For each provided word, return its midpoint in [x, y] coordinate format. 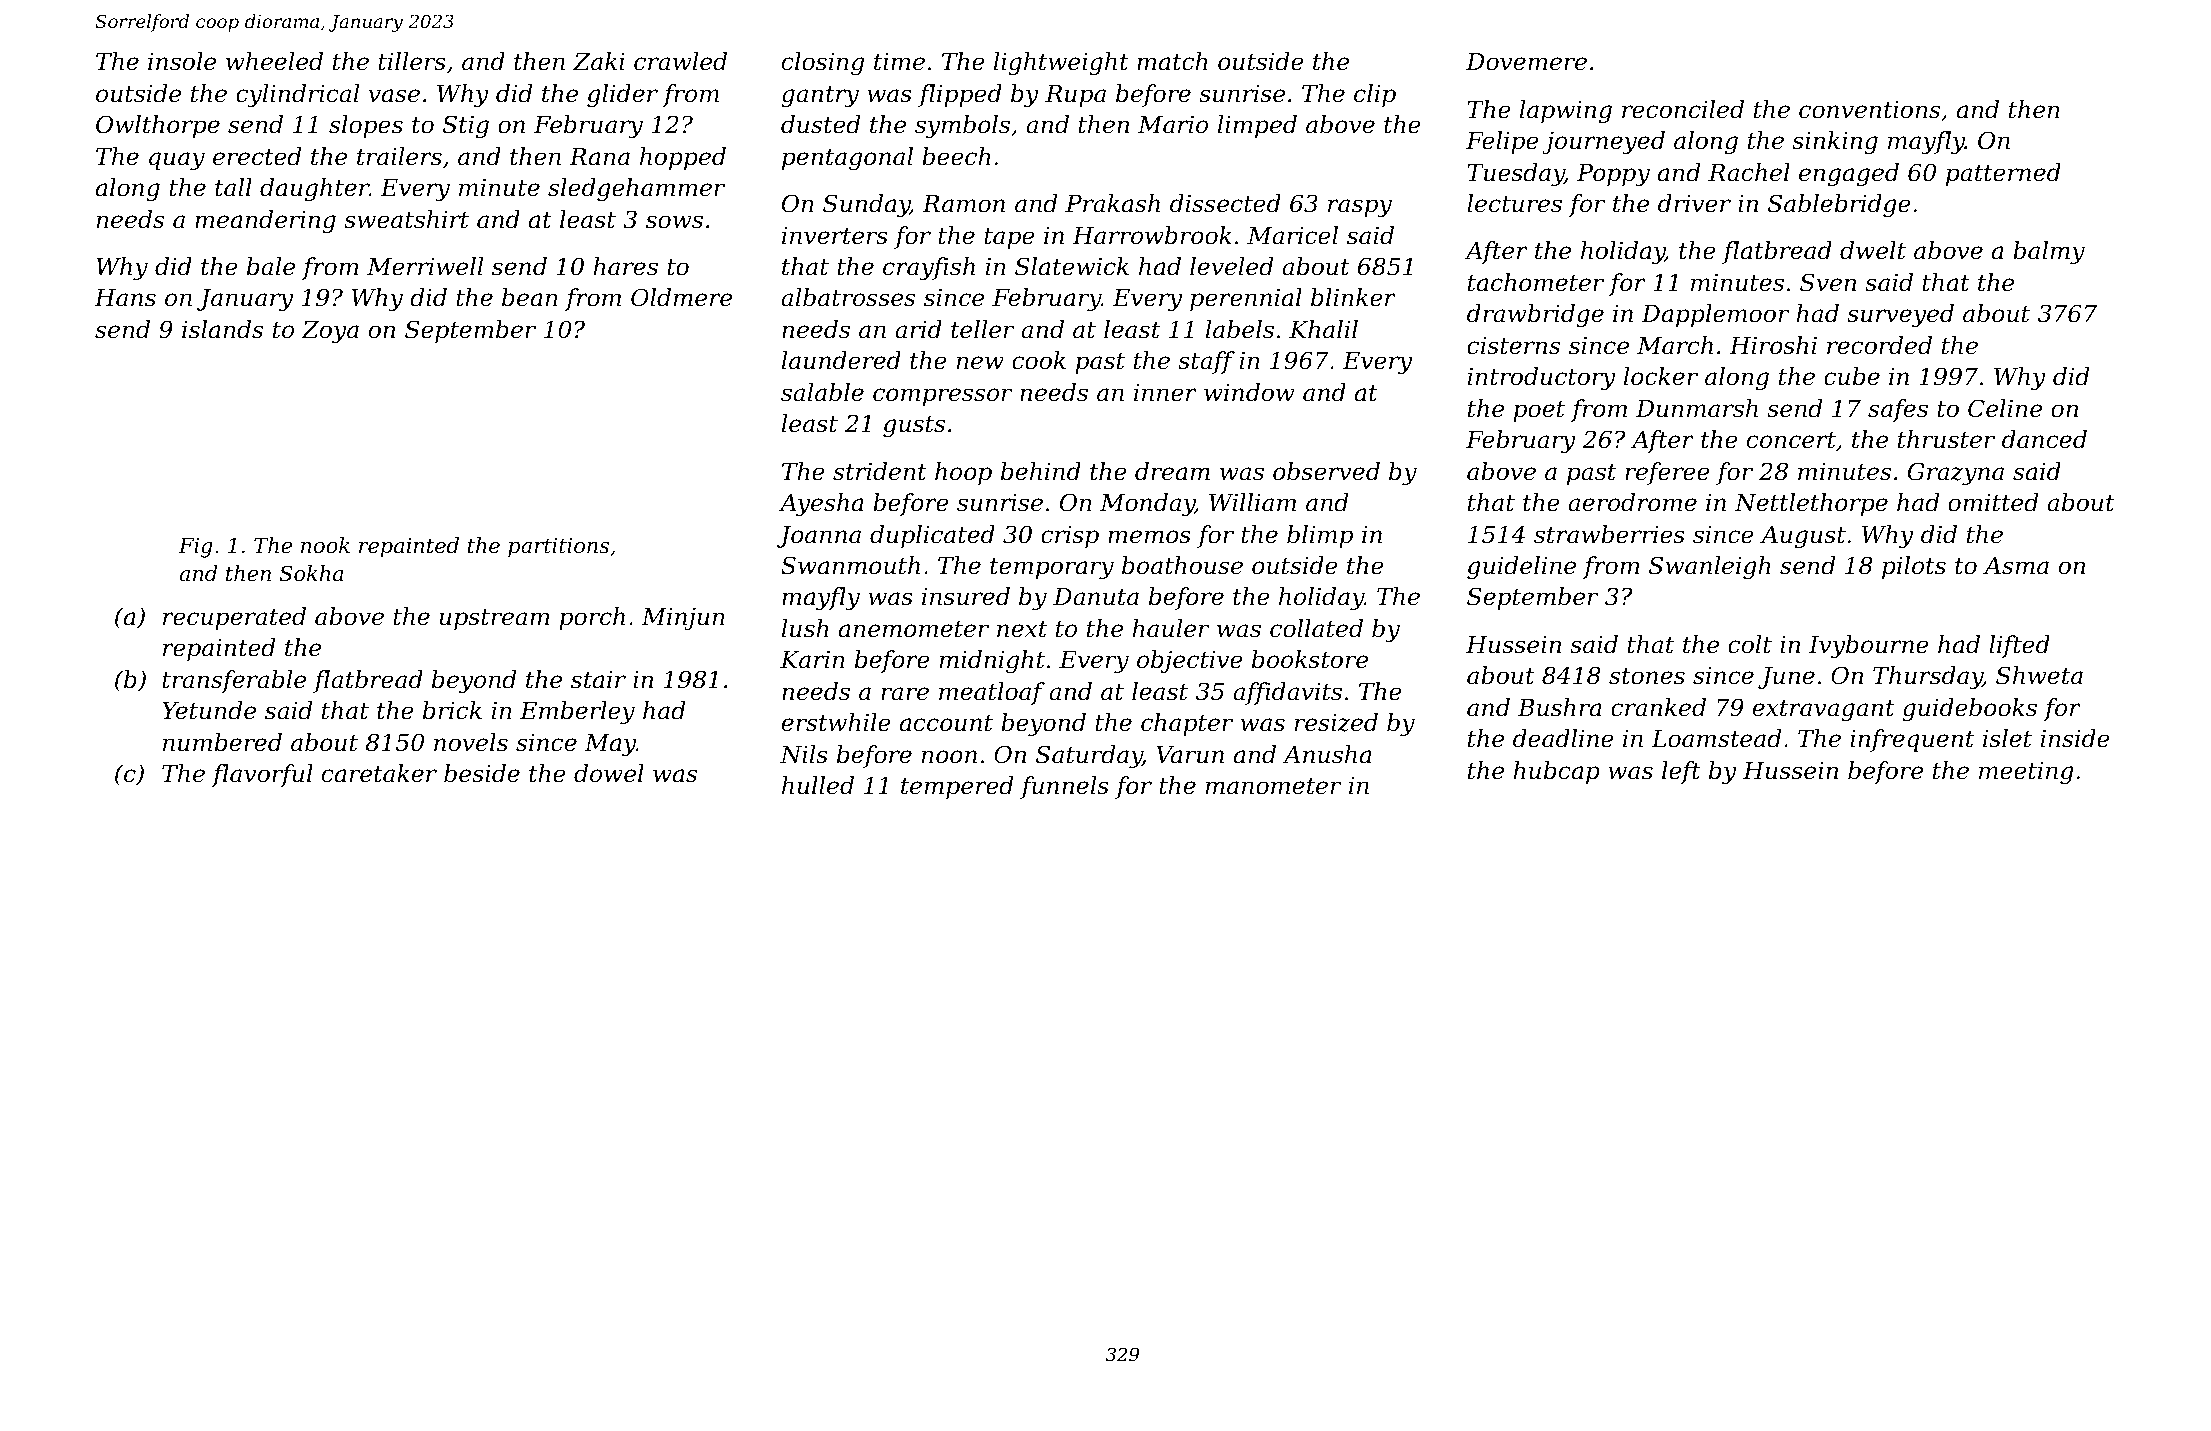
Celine [2005, 408]
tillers [412, 61]
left [1681, 772]
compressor [942, 397]
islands [222, 329]
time [899, 62]
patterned [2003, 174]
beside [482, 773]
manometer [1273, 786]
